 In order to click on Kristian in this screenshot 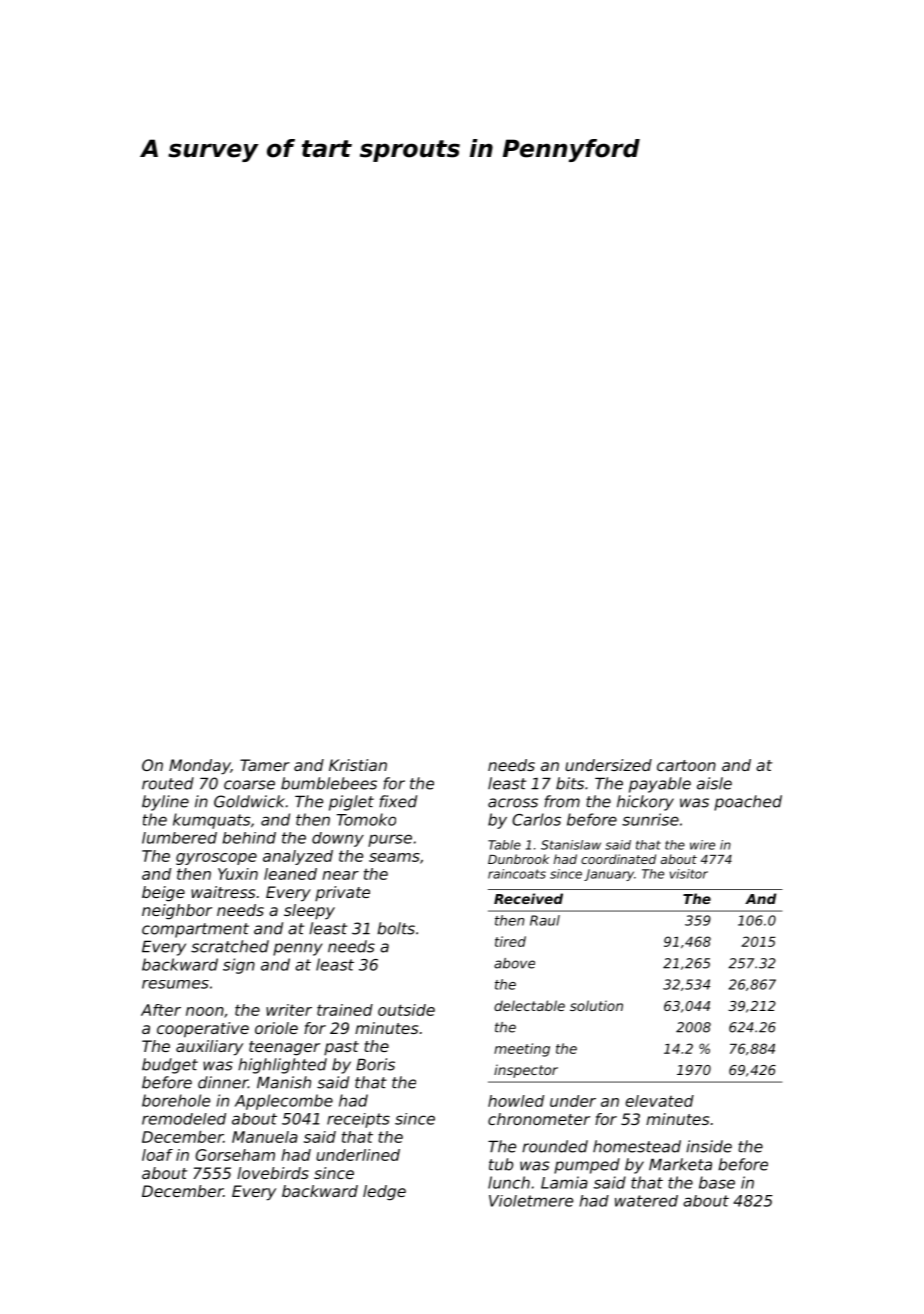, I will do `click(358, 765)`.
